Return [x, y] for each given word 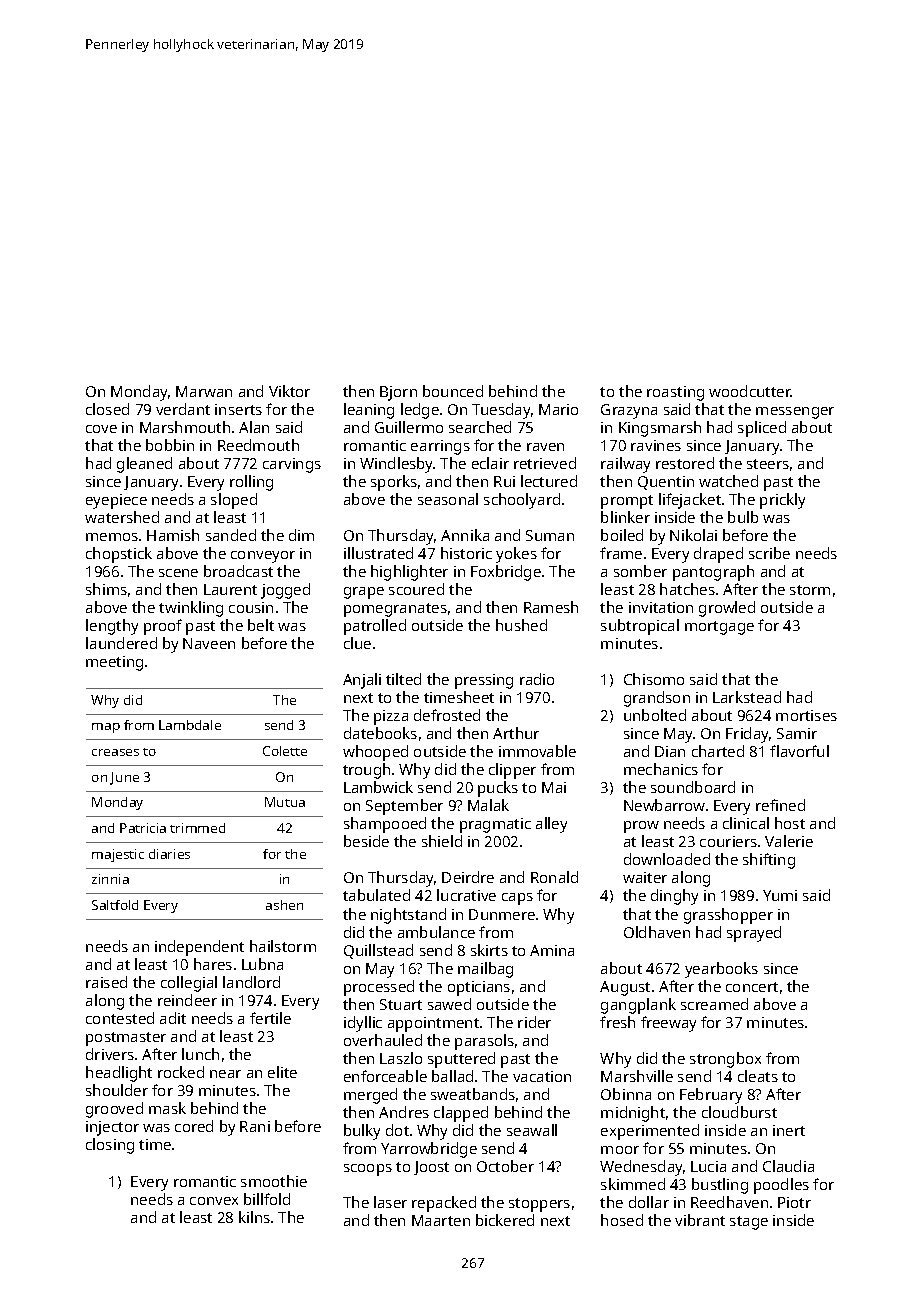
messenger [795, 413]
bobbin [170, 445]
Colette [285, 751]
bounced [453, 391]
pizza [391, 717]
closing [110, 1146]
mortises [806, 715]
